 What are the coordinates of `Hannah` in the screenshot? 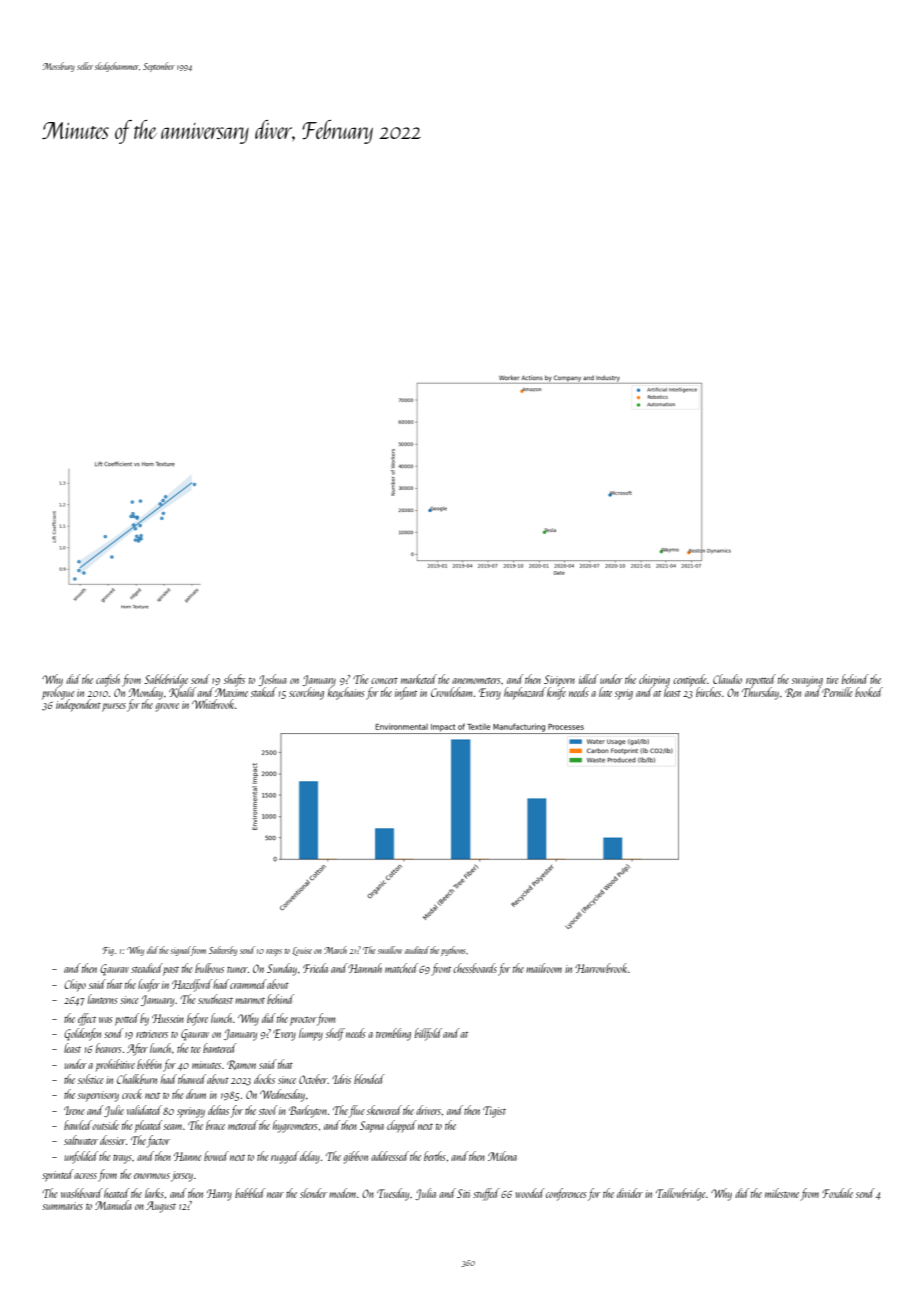 It's located at (365, 968).
